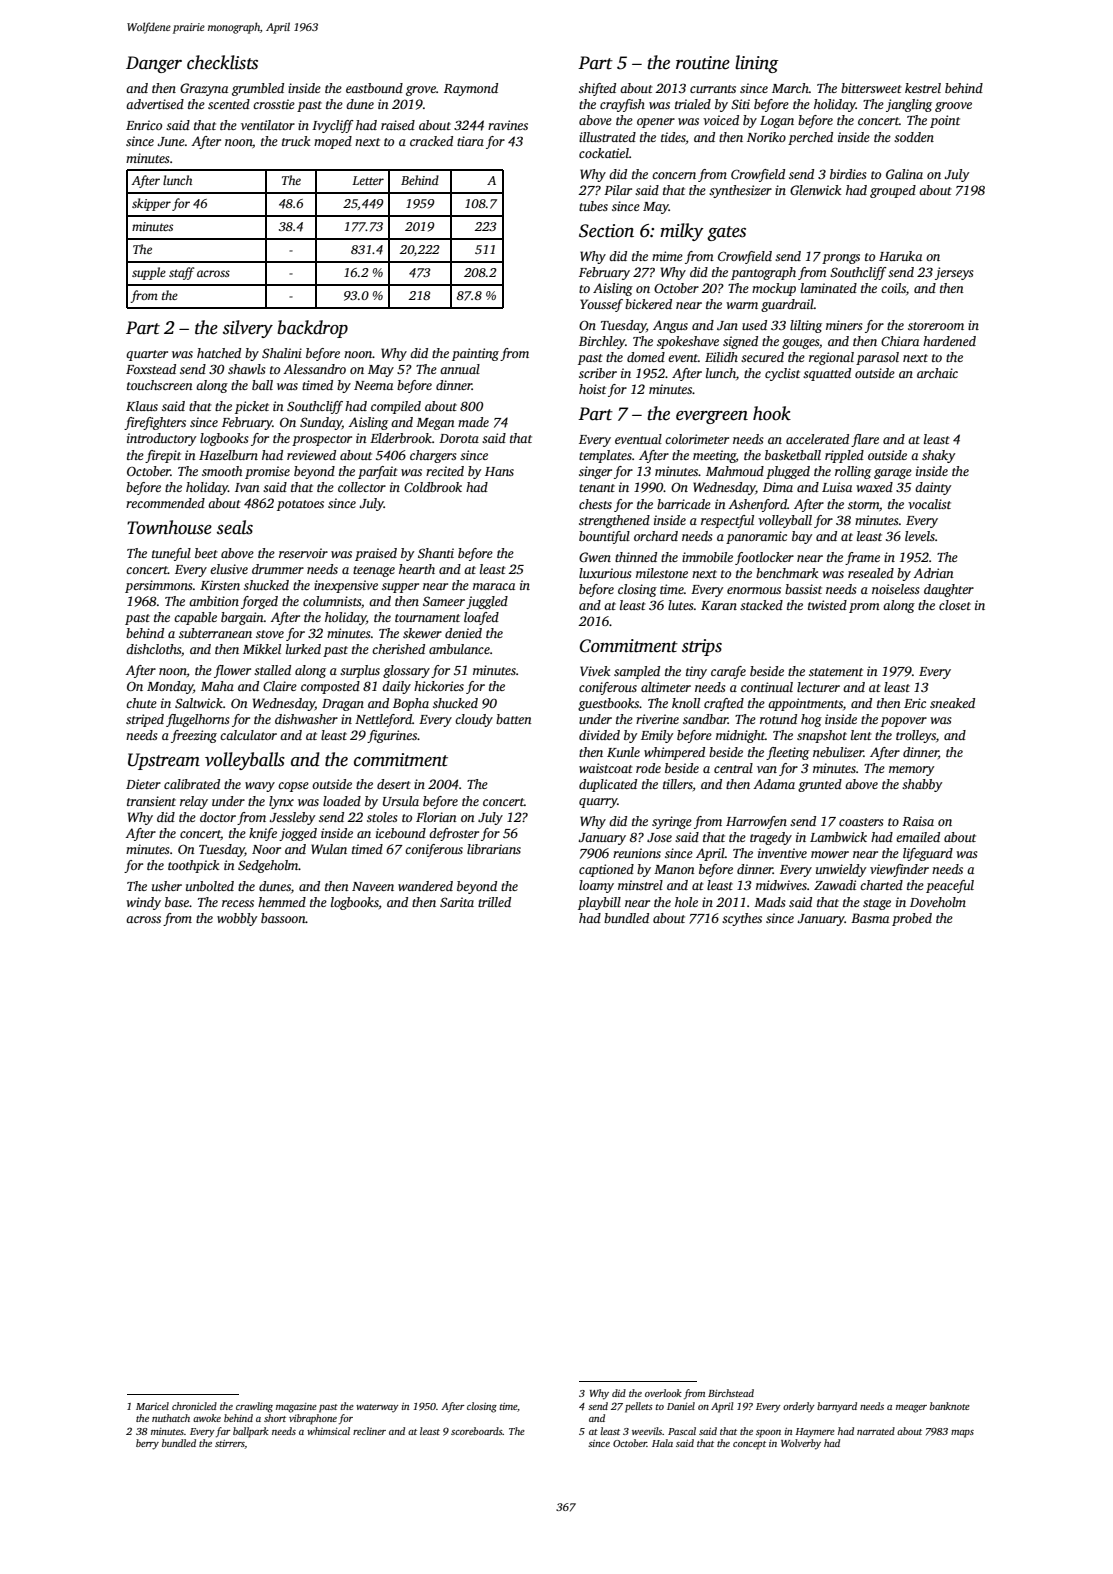 The image size is (1113, 1574). I want to click on Eric, so click(915, 703).
